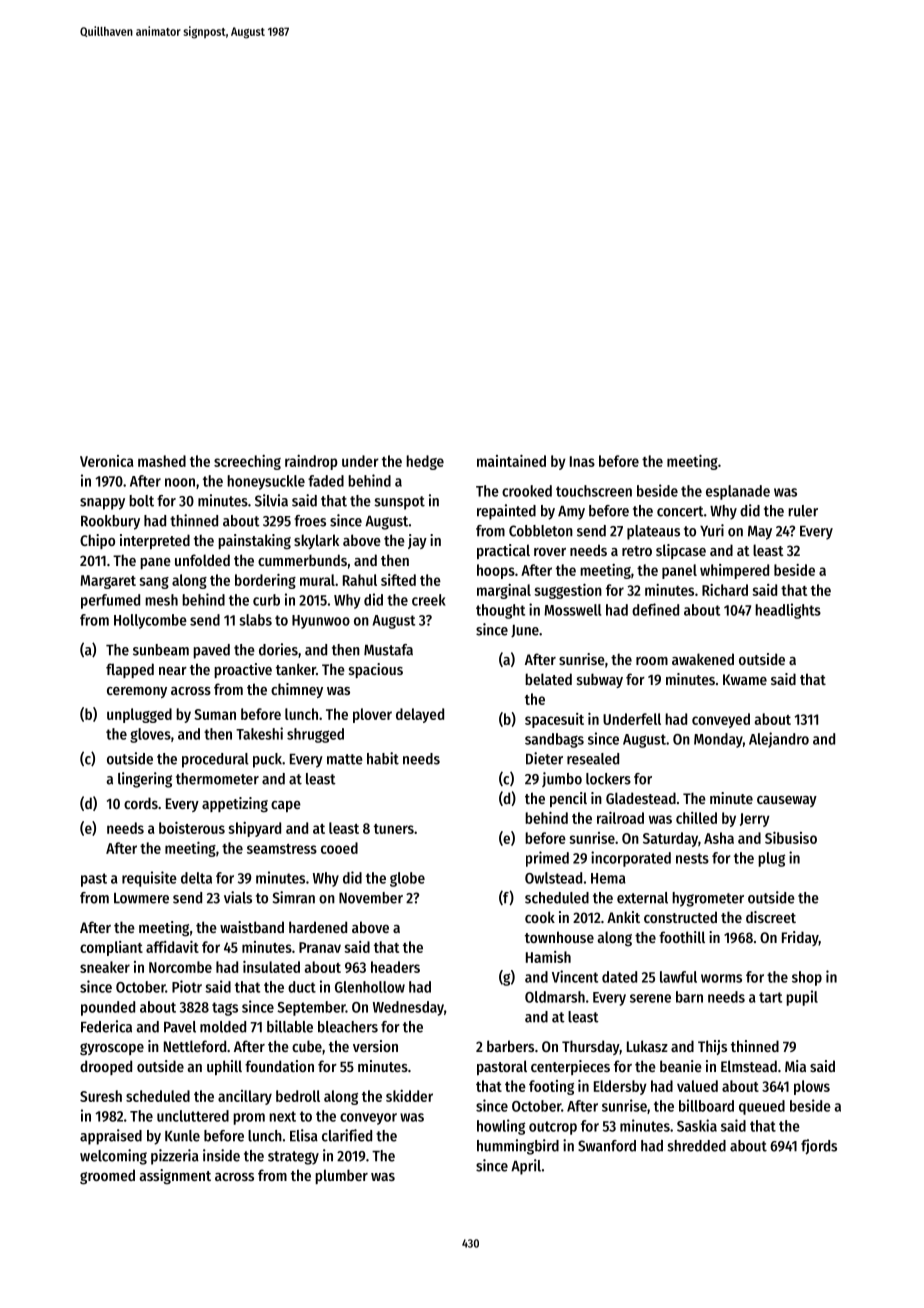 The width and height of the screenshot is (924, 1308). What do you see at coordinates (278, 649) in the screenshot?
I see `dories` at bounding box center [278, 649].
